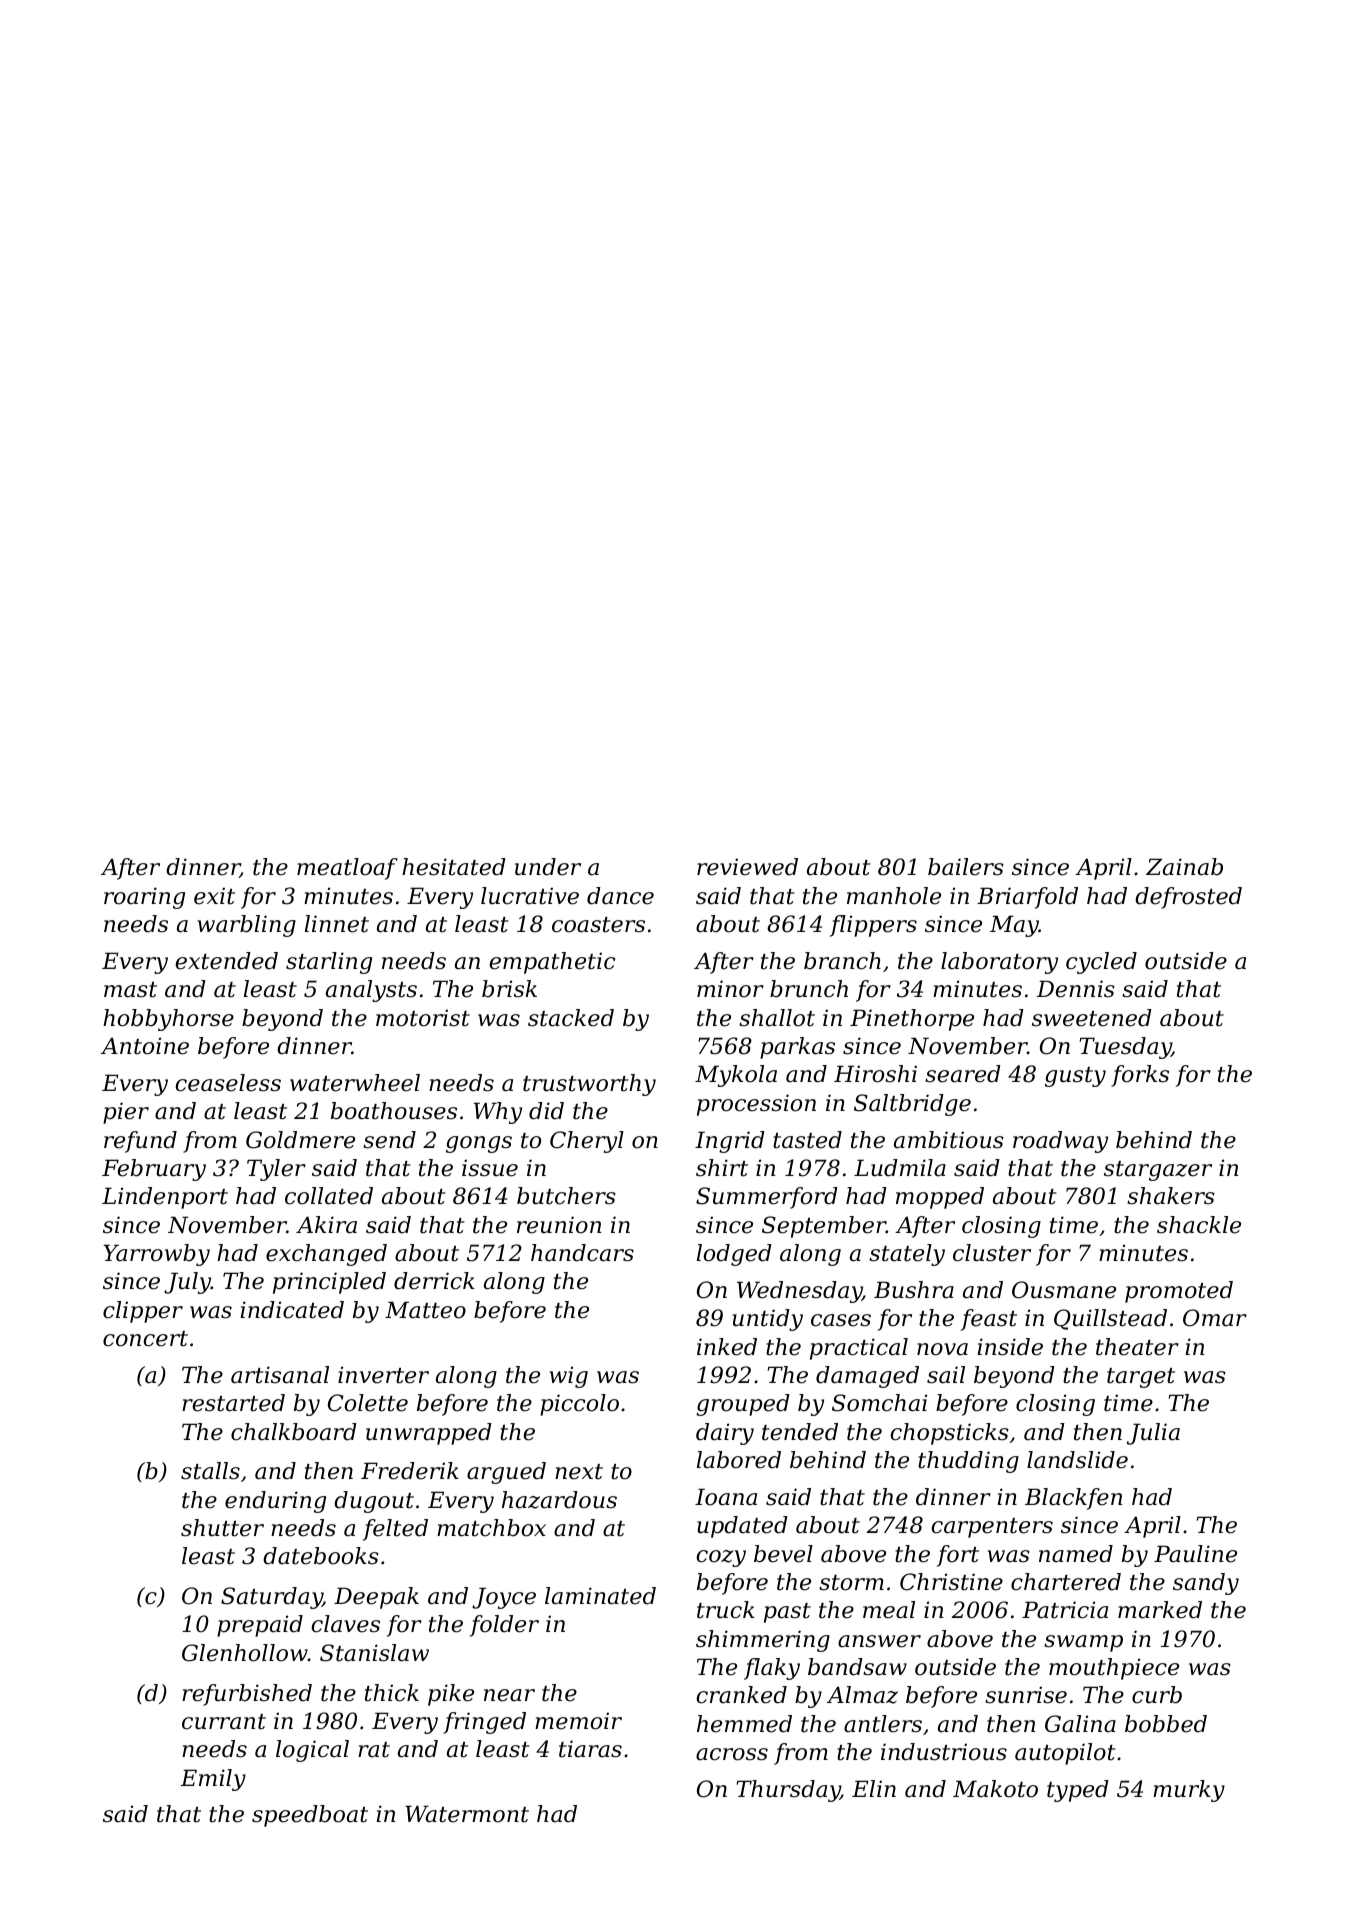 Image resolution: width=1363 pixels, height=1928 pixels. Describe the element at coordinates (410, 1471) in the screenshot. I see `Frederik` at that location.
